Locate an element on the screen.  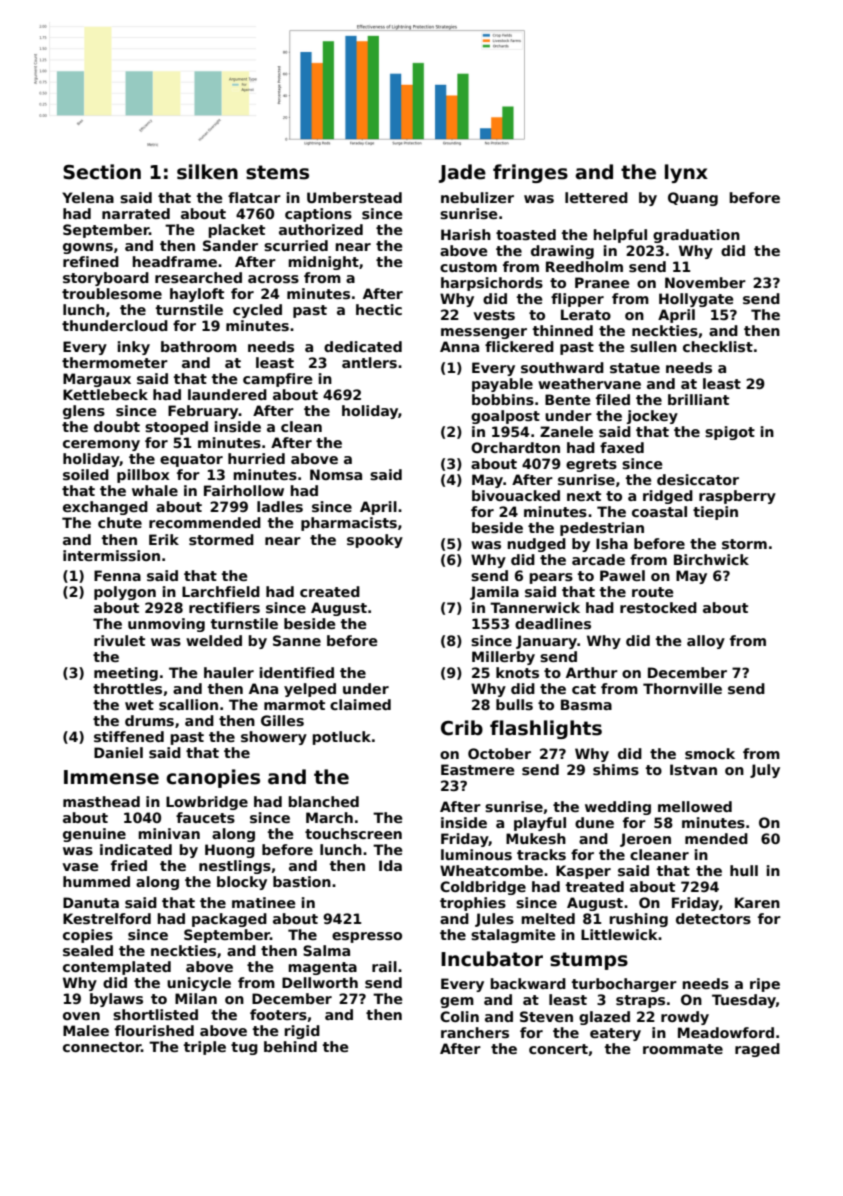
lynx is located at coordinates (686, 173).
